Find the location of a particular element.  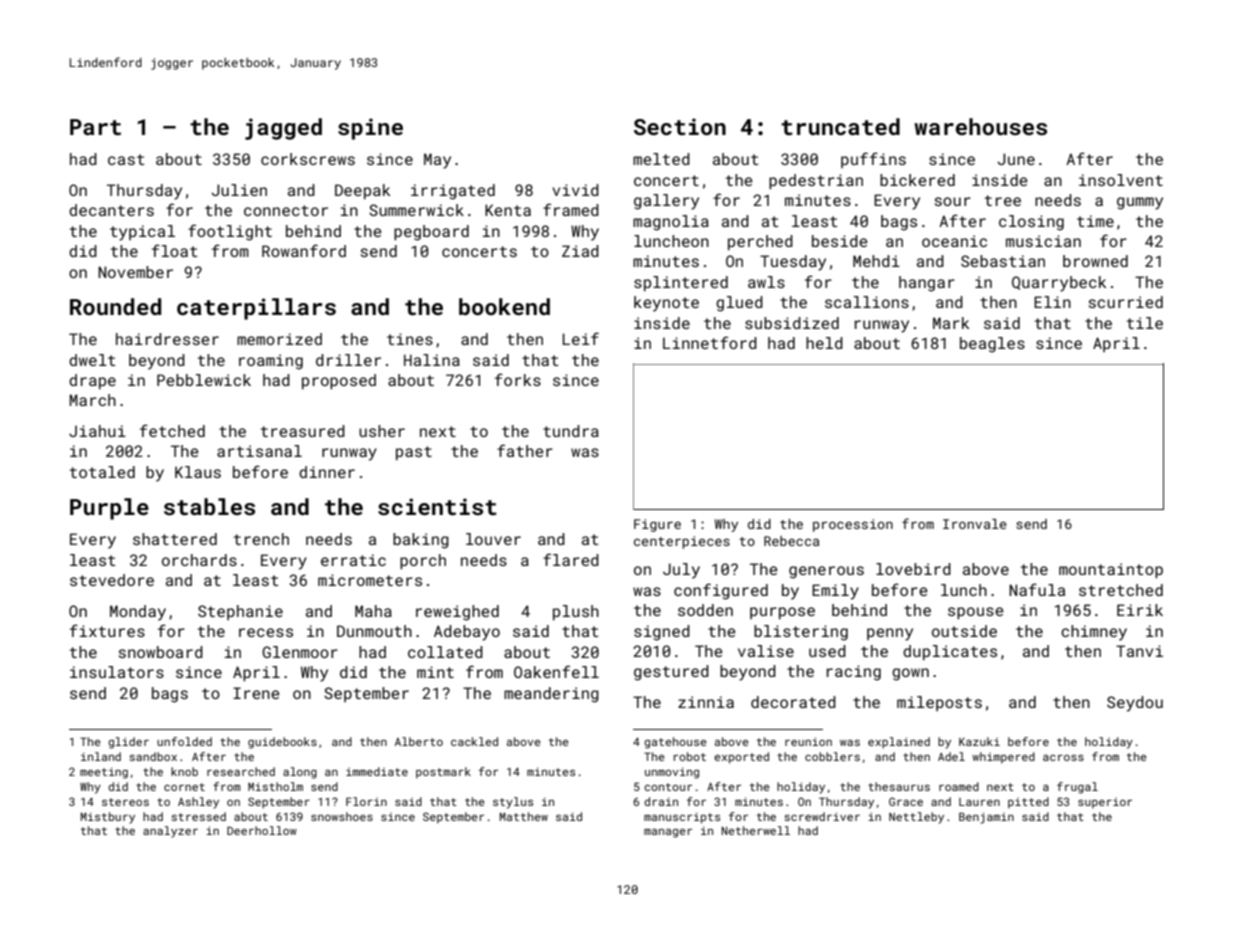

warehouses is located at coordinates (980, 126).
